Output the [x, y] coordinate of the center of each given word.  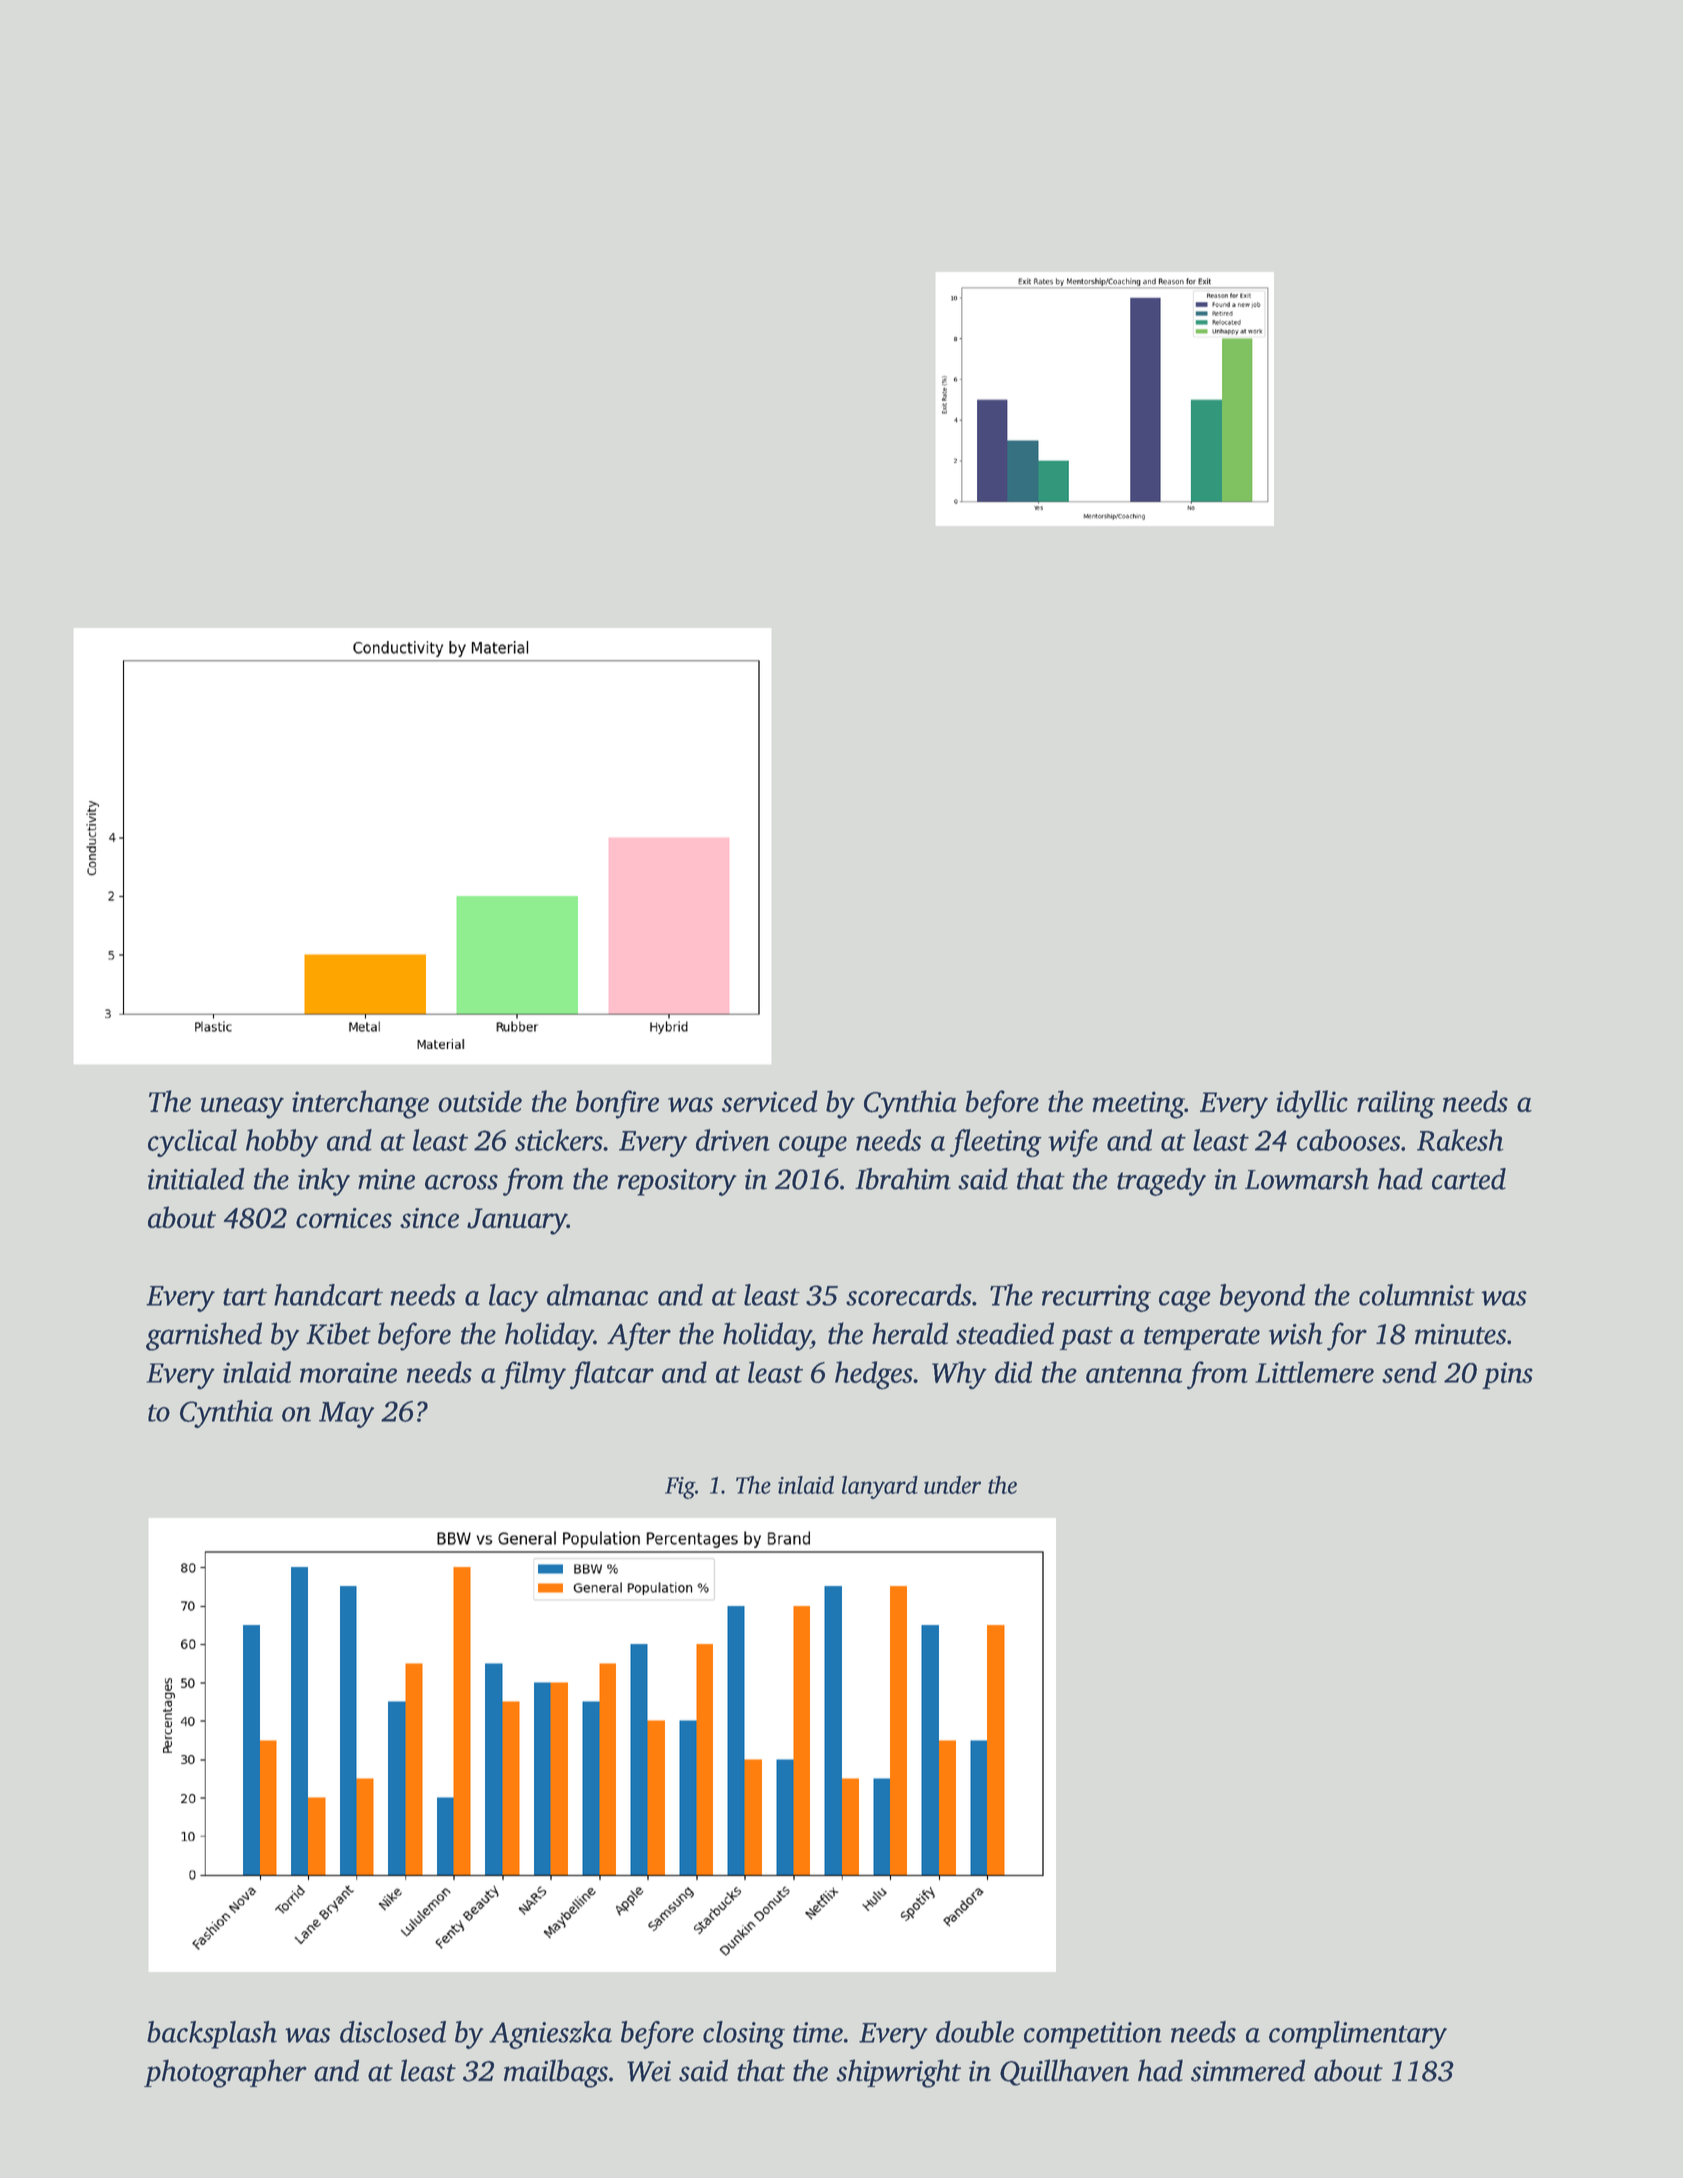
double [975, 2032]
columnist [1417, 1295]
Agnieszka [550, 2035]
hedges [874, 1375]
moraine [348, 1372]
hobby [282, 1143]
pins [1507, 1375]
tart [245, 1297]
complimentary [1358, 2035]
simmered [1248, 2070]
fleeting [996, 1143]
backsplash [212, 2035]
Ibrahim [903, 1179]
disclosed [393, 2032]
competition [1093, 2035]
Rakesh [1460, 1140]
